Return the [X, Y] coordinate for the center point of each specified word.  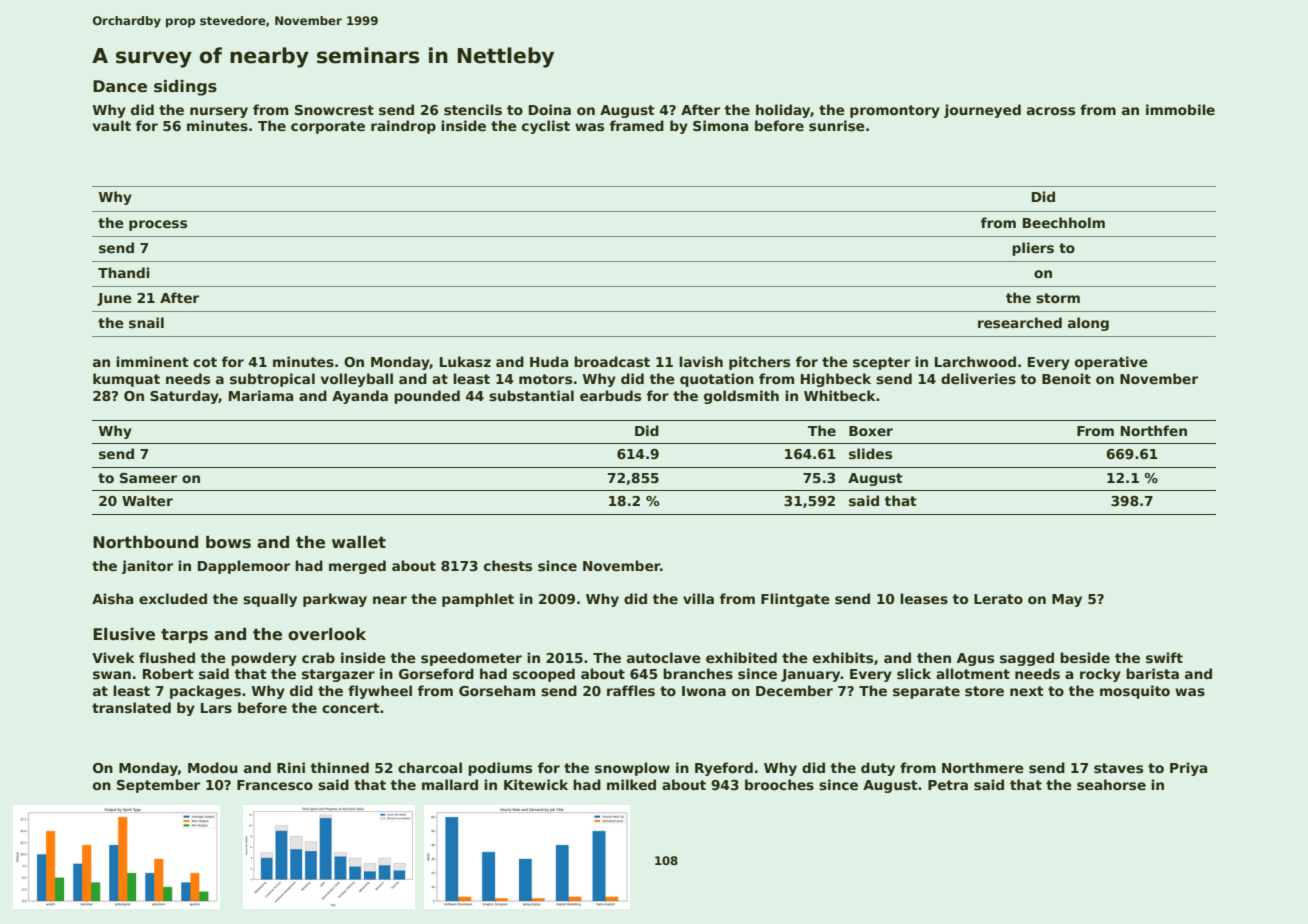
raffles [631, 690]
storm [1058, 298]
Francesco [275, 785]
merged [357, 567]
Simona [720, 125]
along [1088, 324]
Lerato [998, 599]
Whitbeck [840, 395]
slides [870, 453]
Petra [948, 785]
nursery [219, 112]
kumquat [126, 380]
